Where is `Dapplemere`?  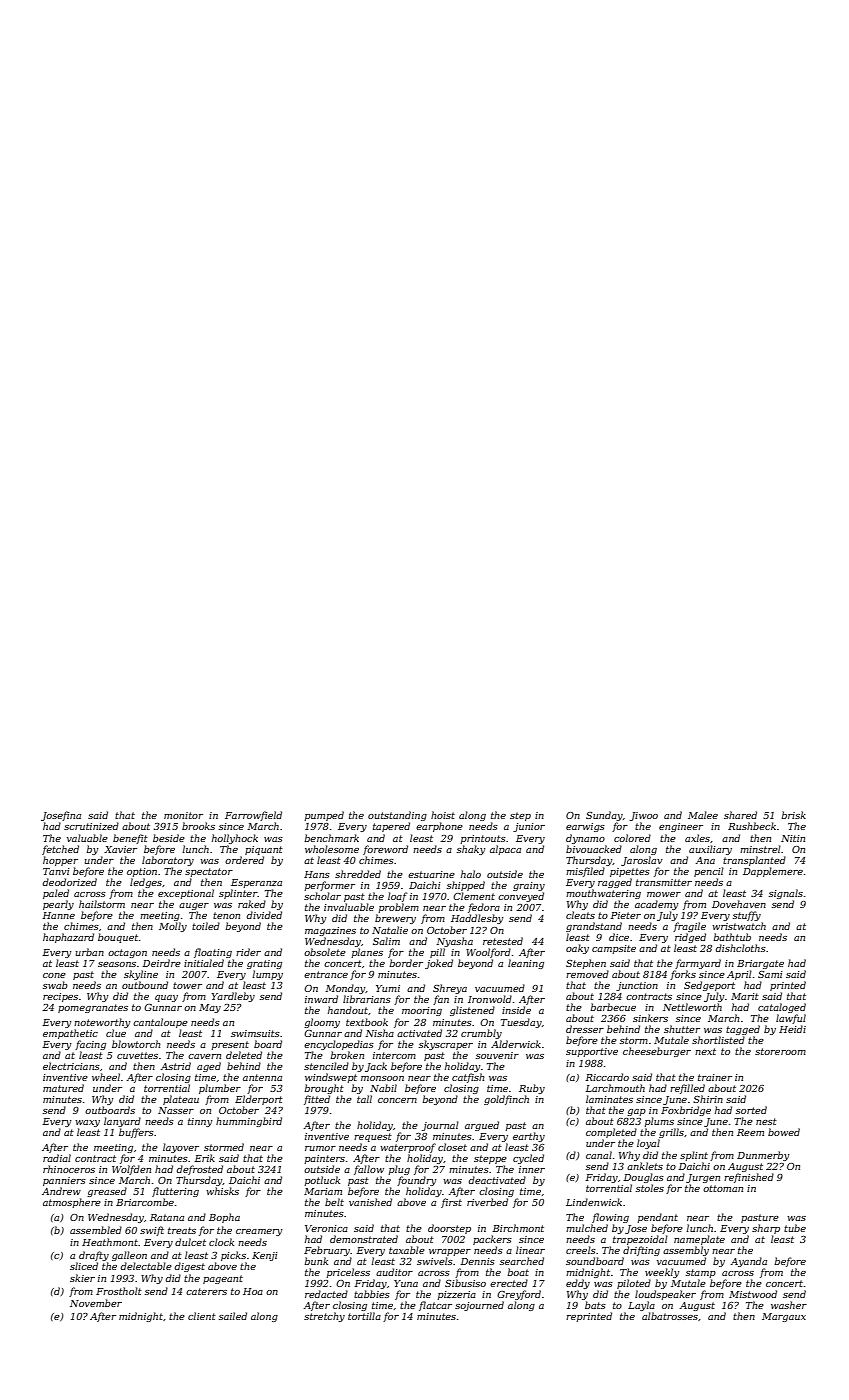 Dapplemere is located at coordinates (773, 872).
